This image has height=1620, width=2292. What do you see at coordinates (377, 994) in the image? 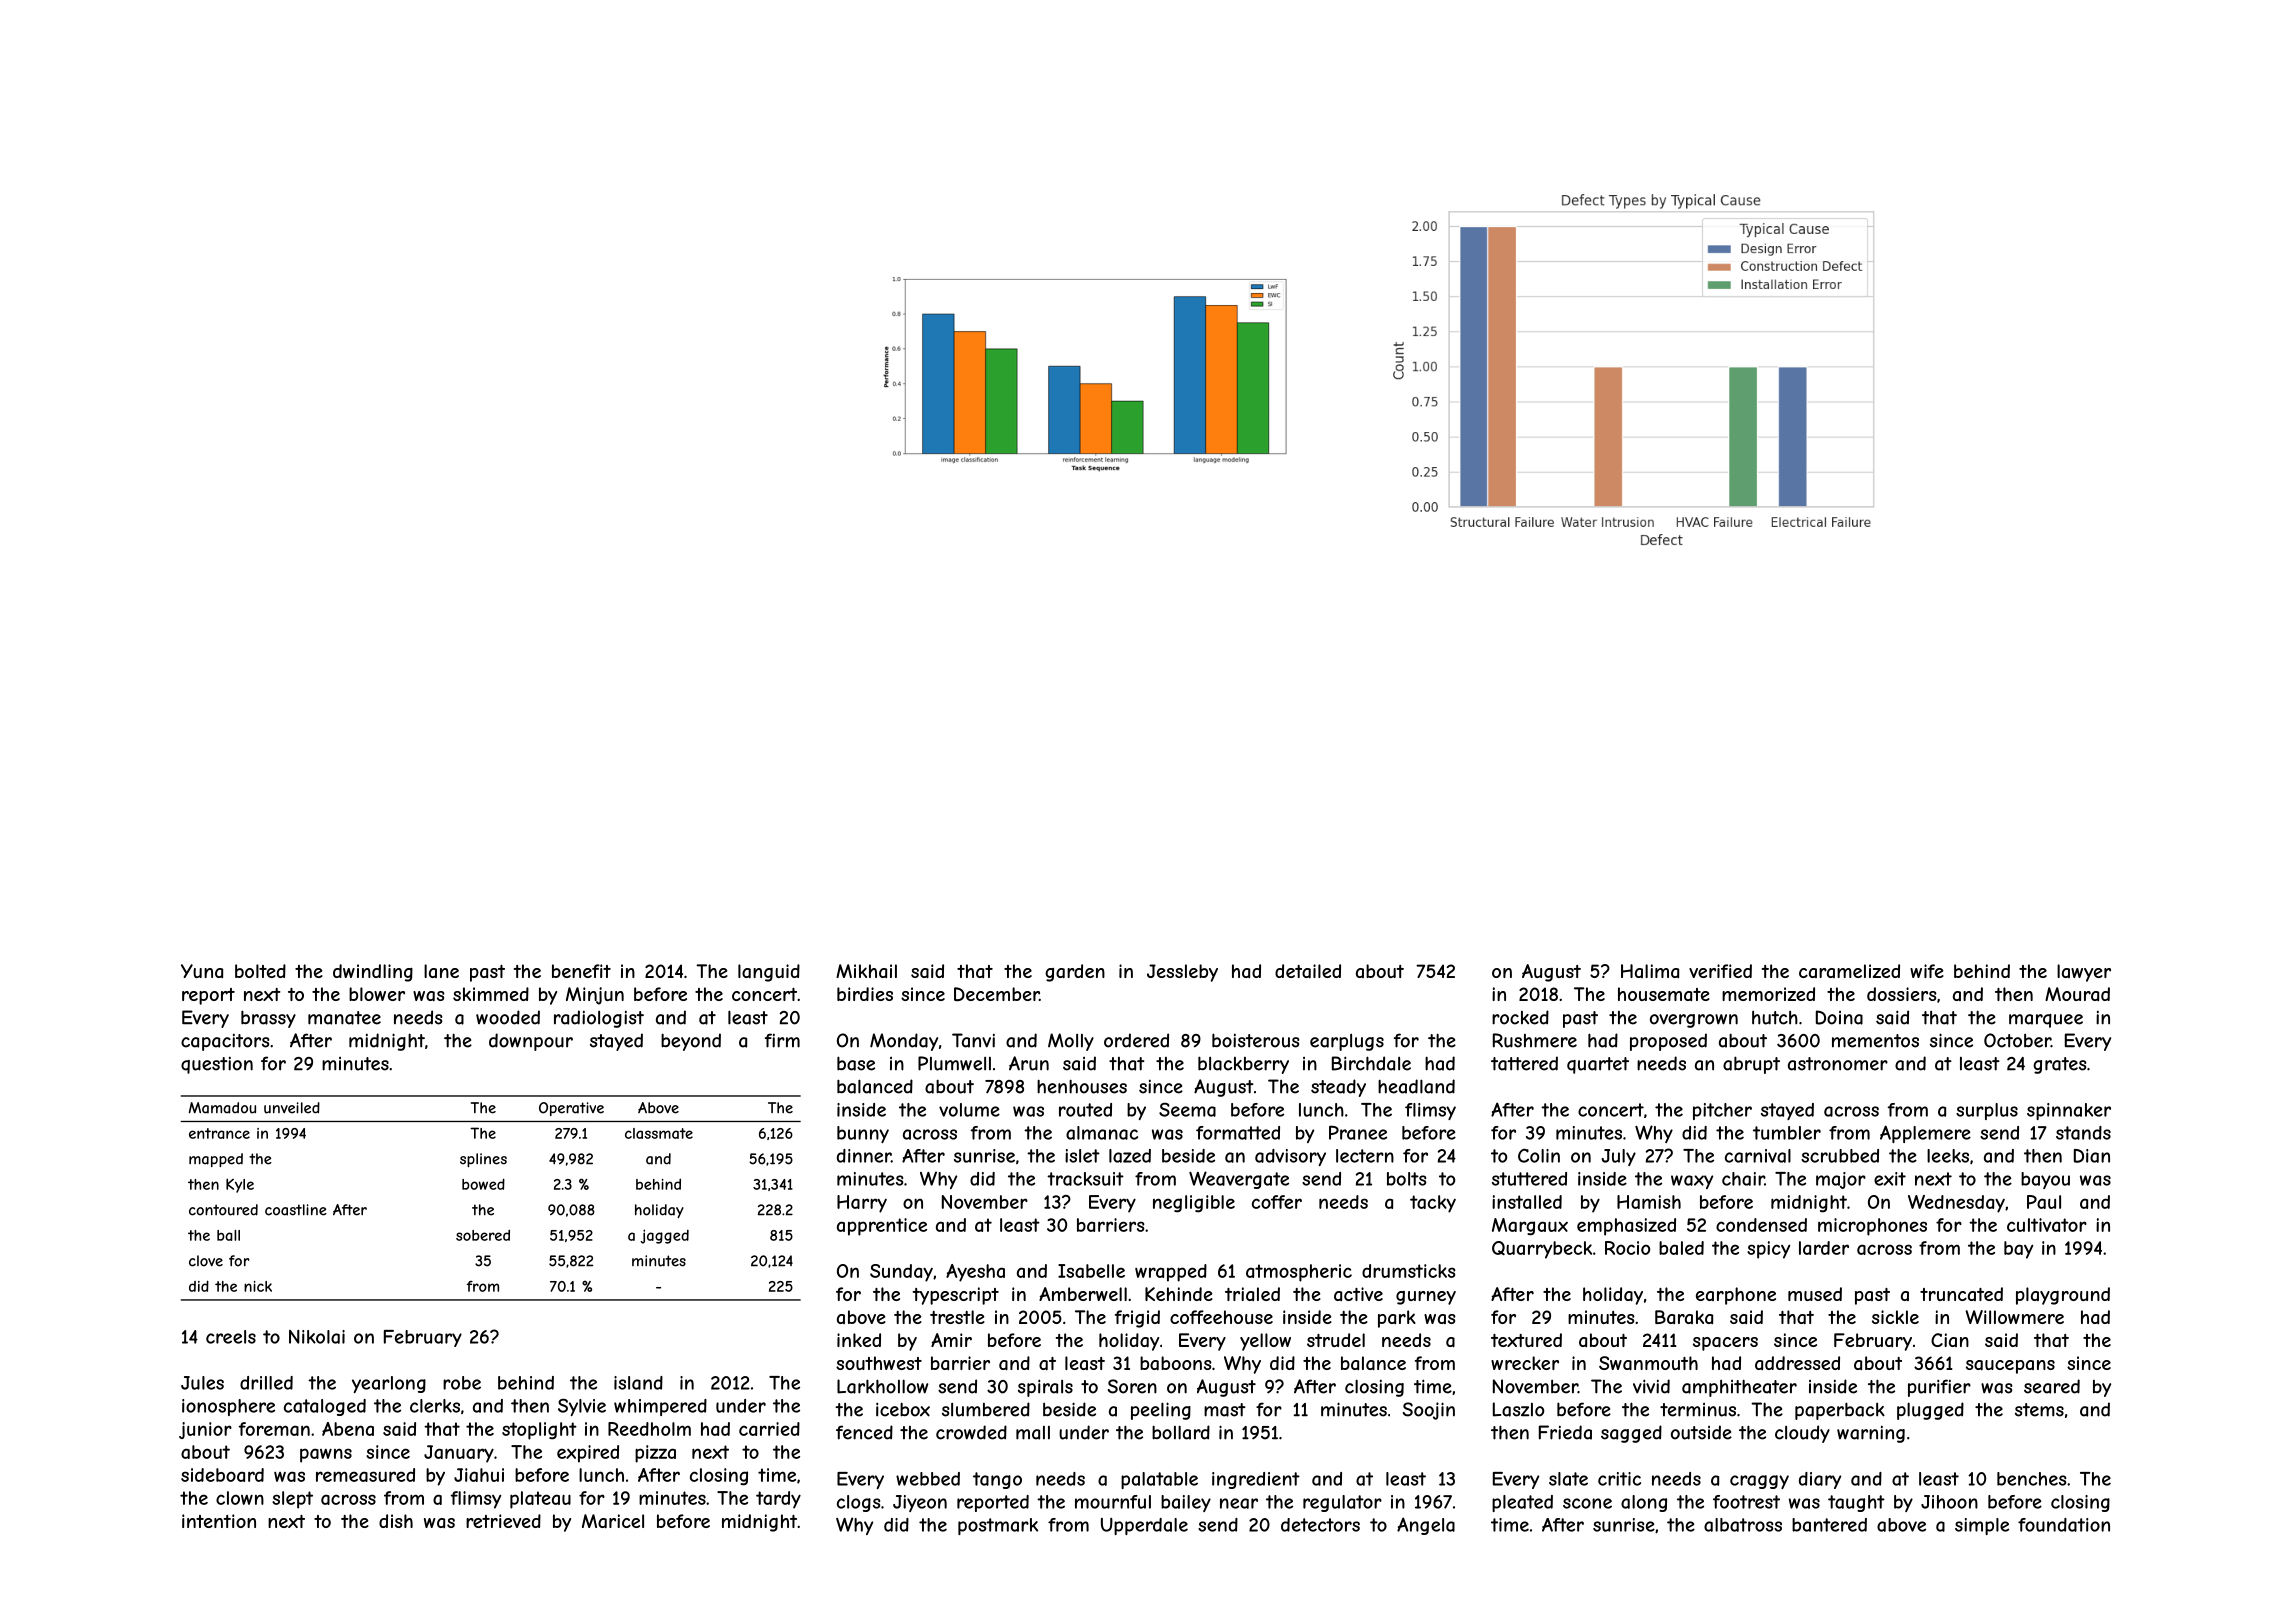
I see `blower` at bounding box center [377, 994].
